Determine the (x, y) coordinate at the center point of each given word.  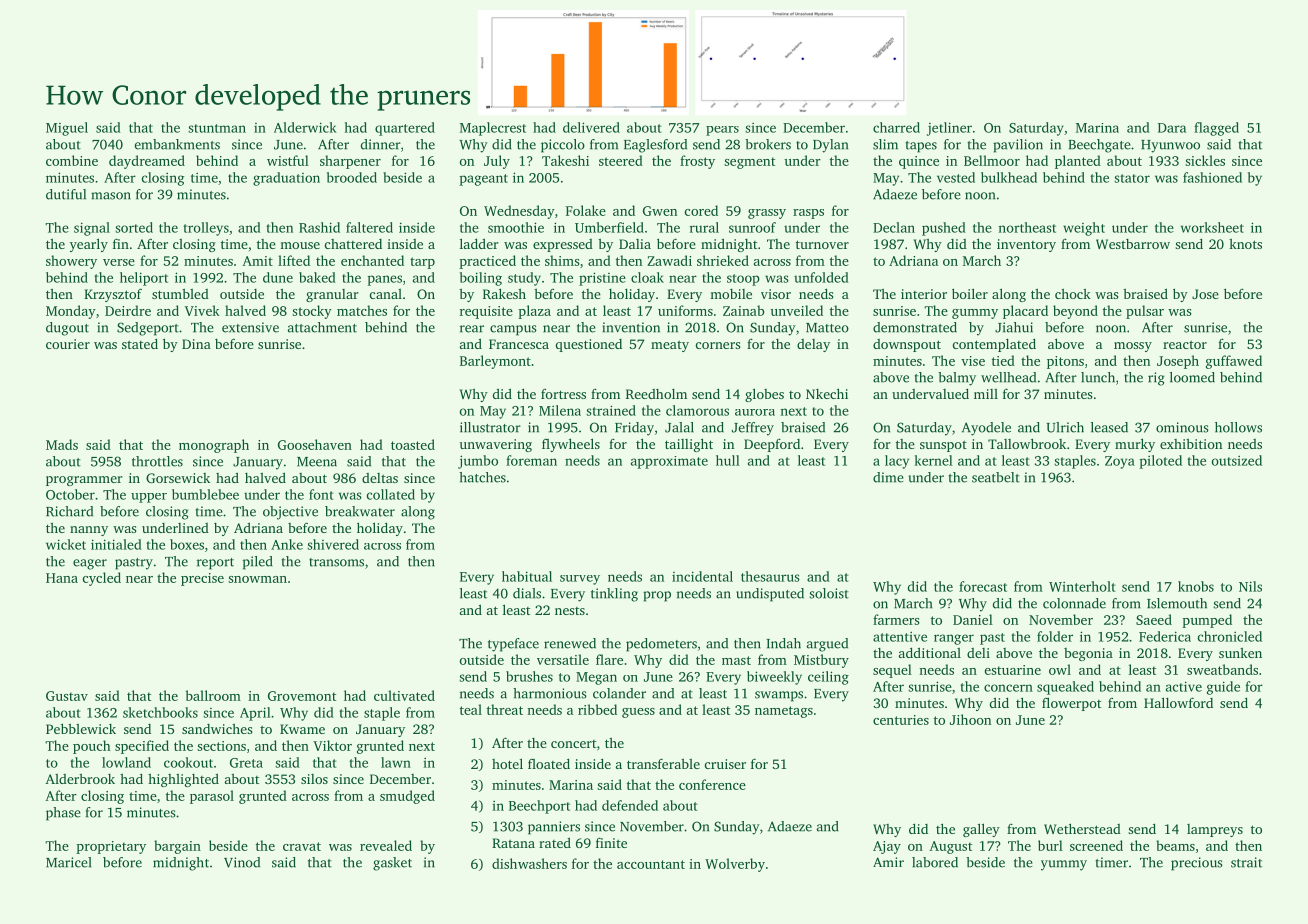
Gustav (67, 696)
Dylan (830, 146)
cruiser (725, 764)
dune (278, 277)
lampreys (1215, 830)
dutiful (66, 194)
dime (888, 477)
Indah (783, 643)
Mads (62, 444)
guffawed (1234, 362)
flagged (1216, 129)
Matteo (827, 328)
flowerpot (1071, 704)
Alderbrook (80, 779)
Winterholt (1082, 586)
